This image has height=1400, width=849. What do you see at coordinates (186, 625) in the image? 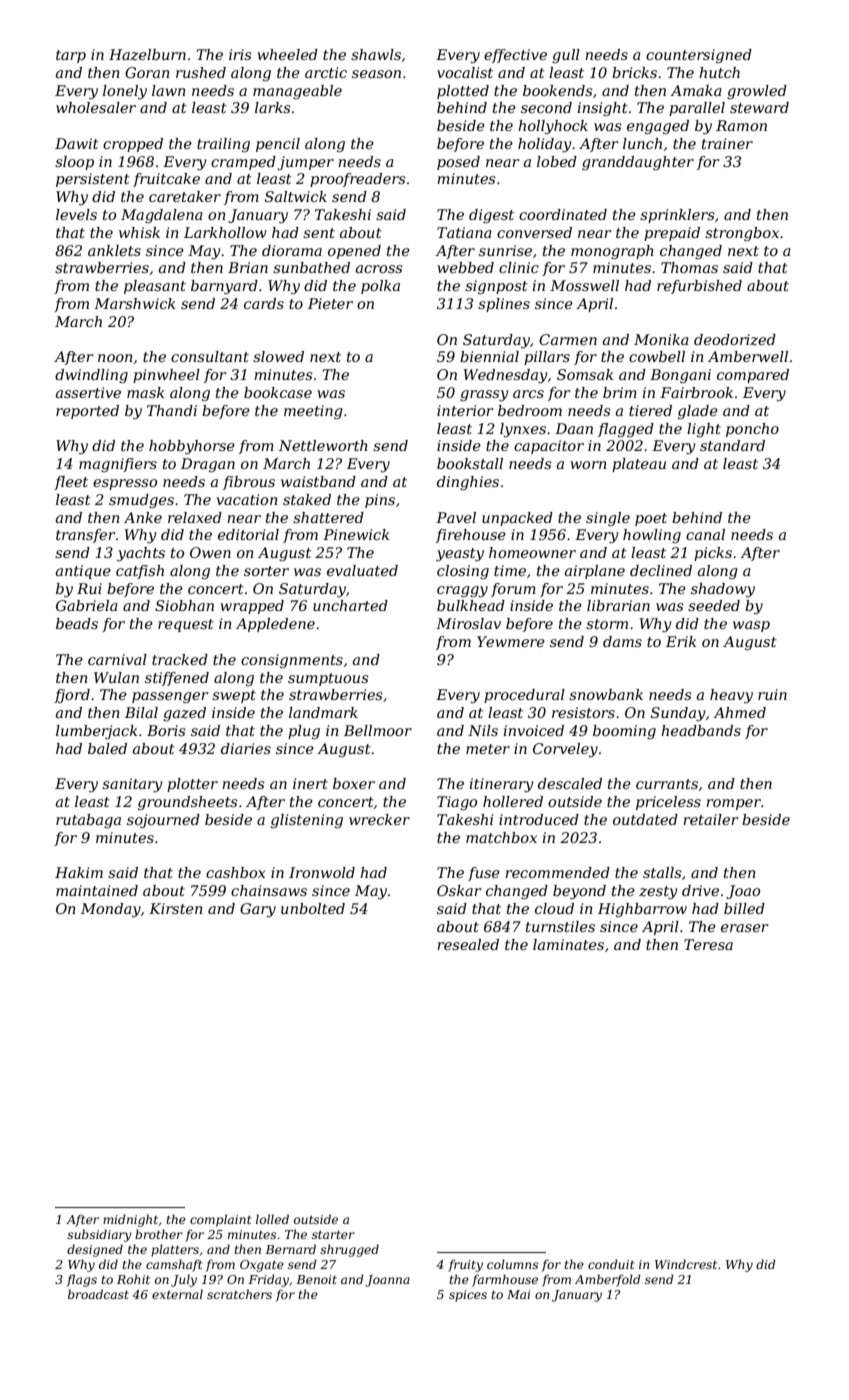
I see `request` at bounding box center [186, 625].
